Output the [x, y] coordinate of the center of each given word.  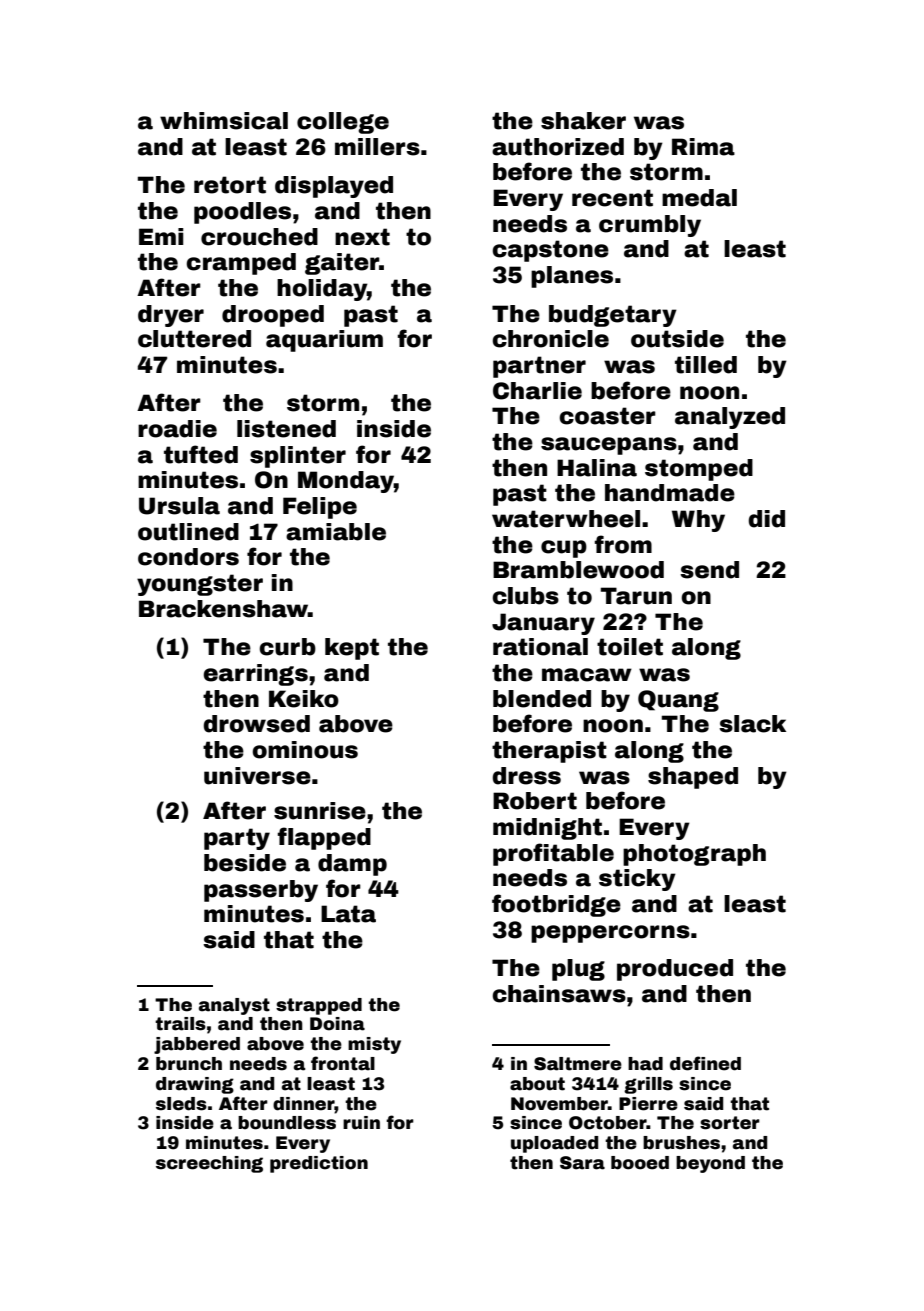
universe [257, 776]
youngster [200, 585]
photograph [694, 855]
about [537, 1084]
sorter [730, 1123]
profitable [553, 854]
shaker [583, 121]
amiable [336, 532]
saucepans [609, 446]
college [343, 123]
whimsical [224, 121]
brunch [189, 1064]
